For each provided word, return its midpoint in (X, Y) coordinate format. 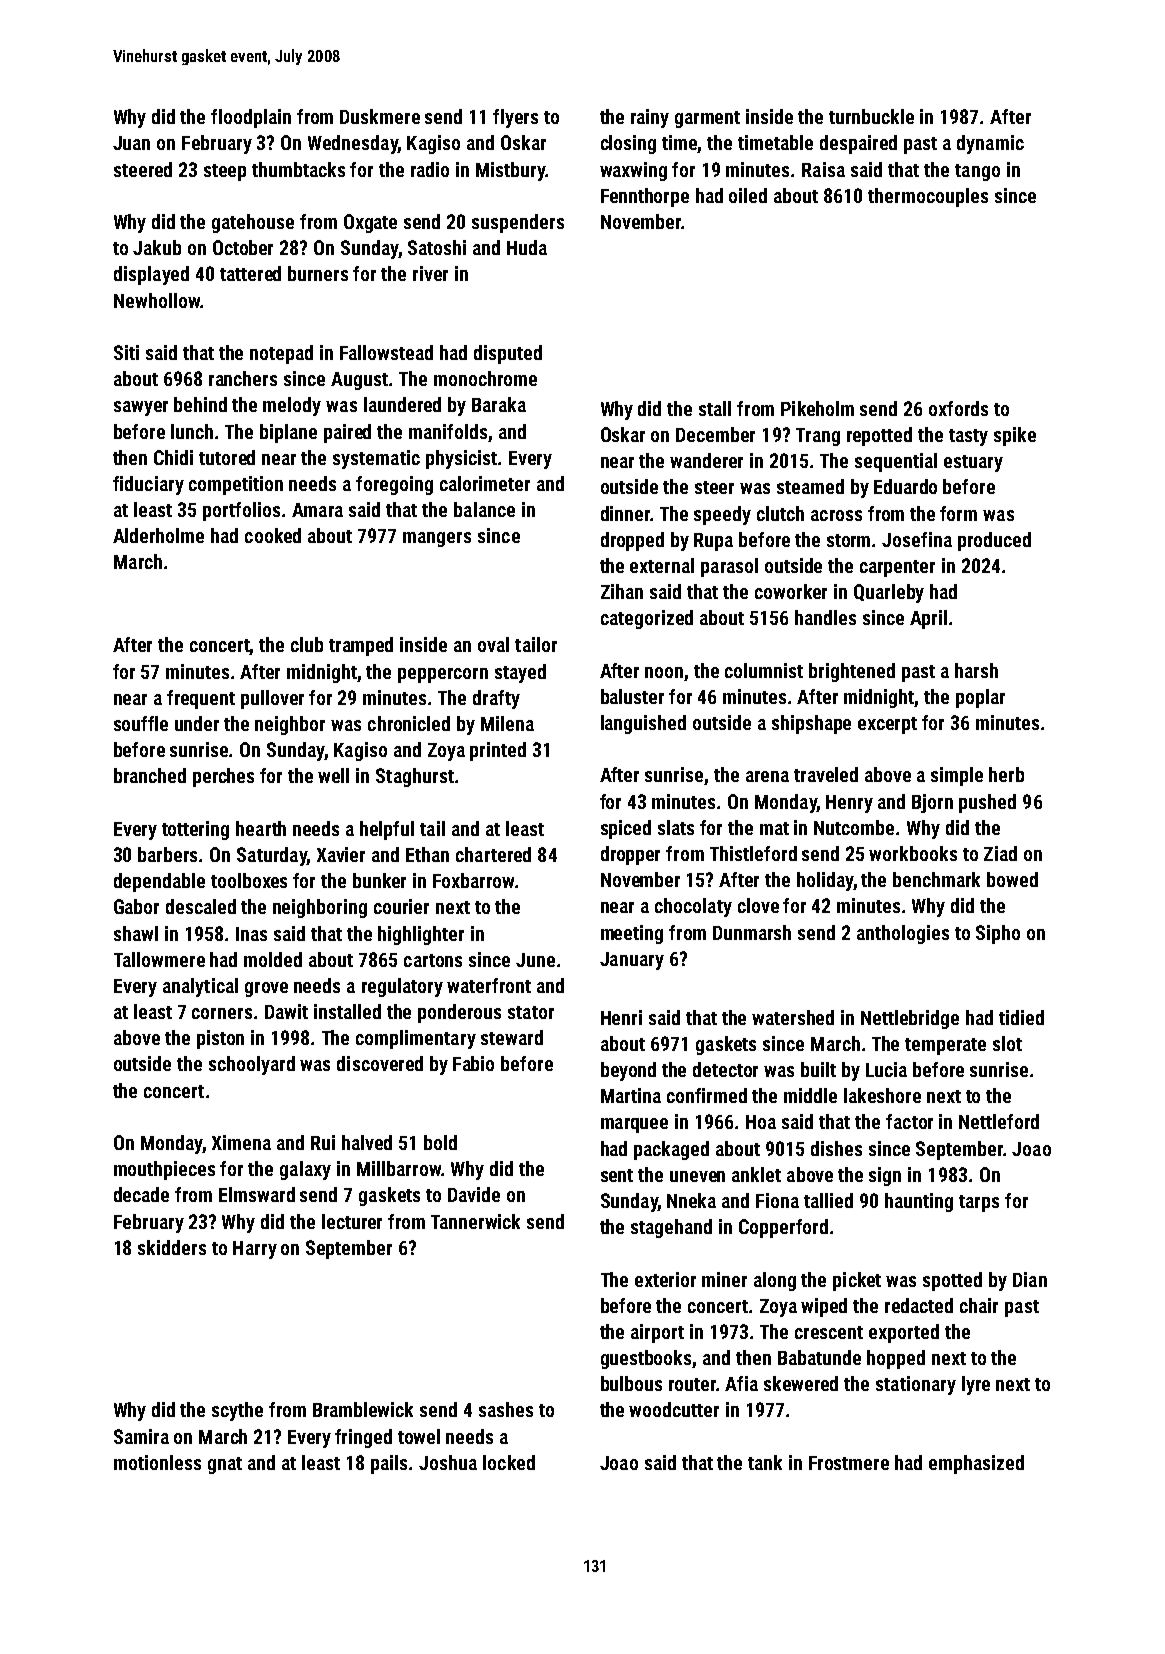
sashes (506, 1409)
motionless (157, 1462)
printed (498, 751)
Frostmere (849, 1463)
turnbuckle (871, 116)
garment (707, 119)
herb (1006, 774)
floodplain (251, 118)
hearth (261, 828)
